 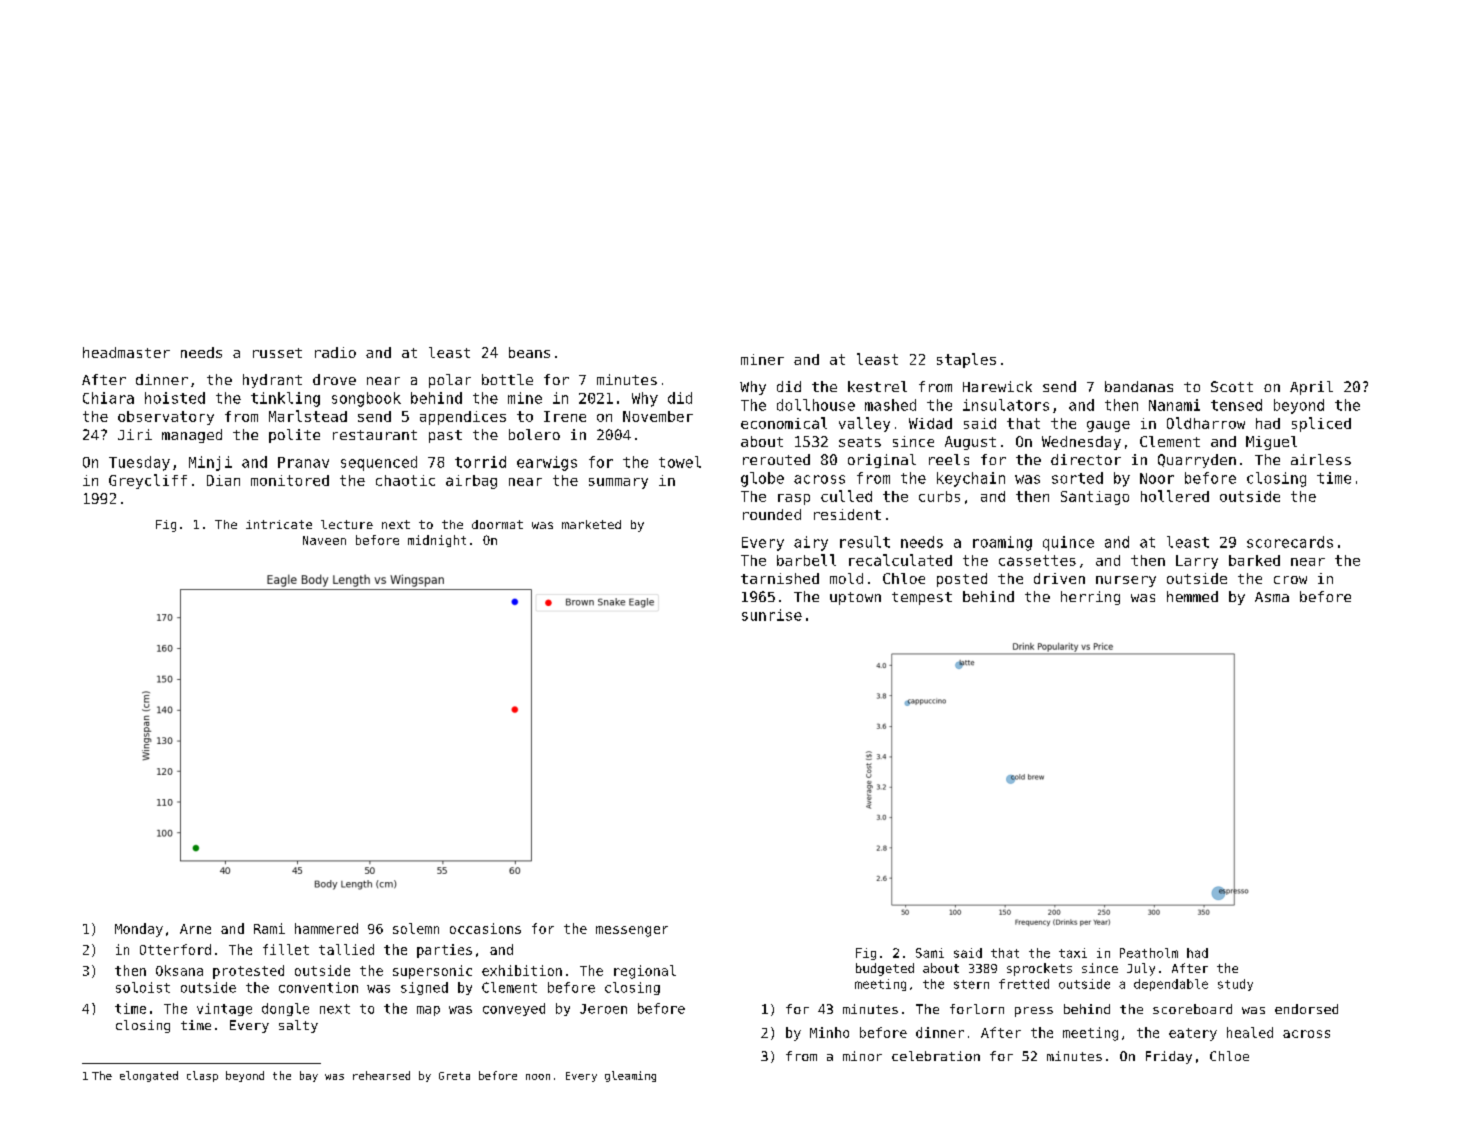 What do you see at coordinates (877, 386) in the screenshot?
I see `kestrel` at bounding box center [877, 386].
